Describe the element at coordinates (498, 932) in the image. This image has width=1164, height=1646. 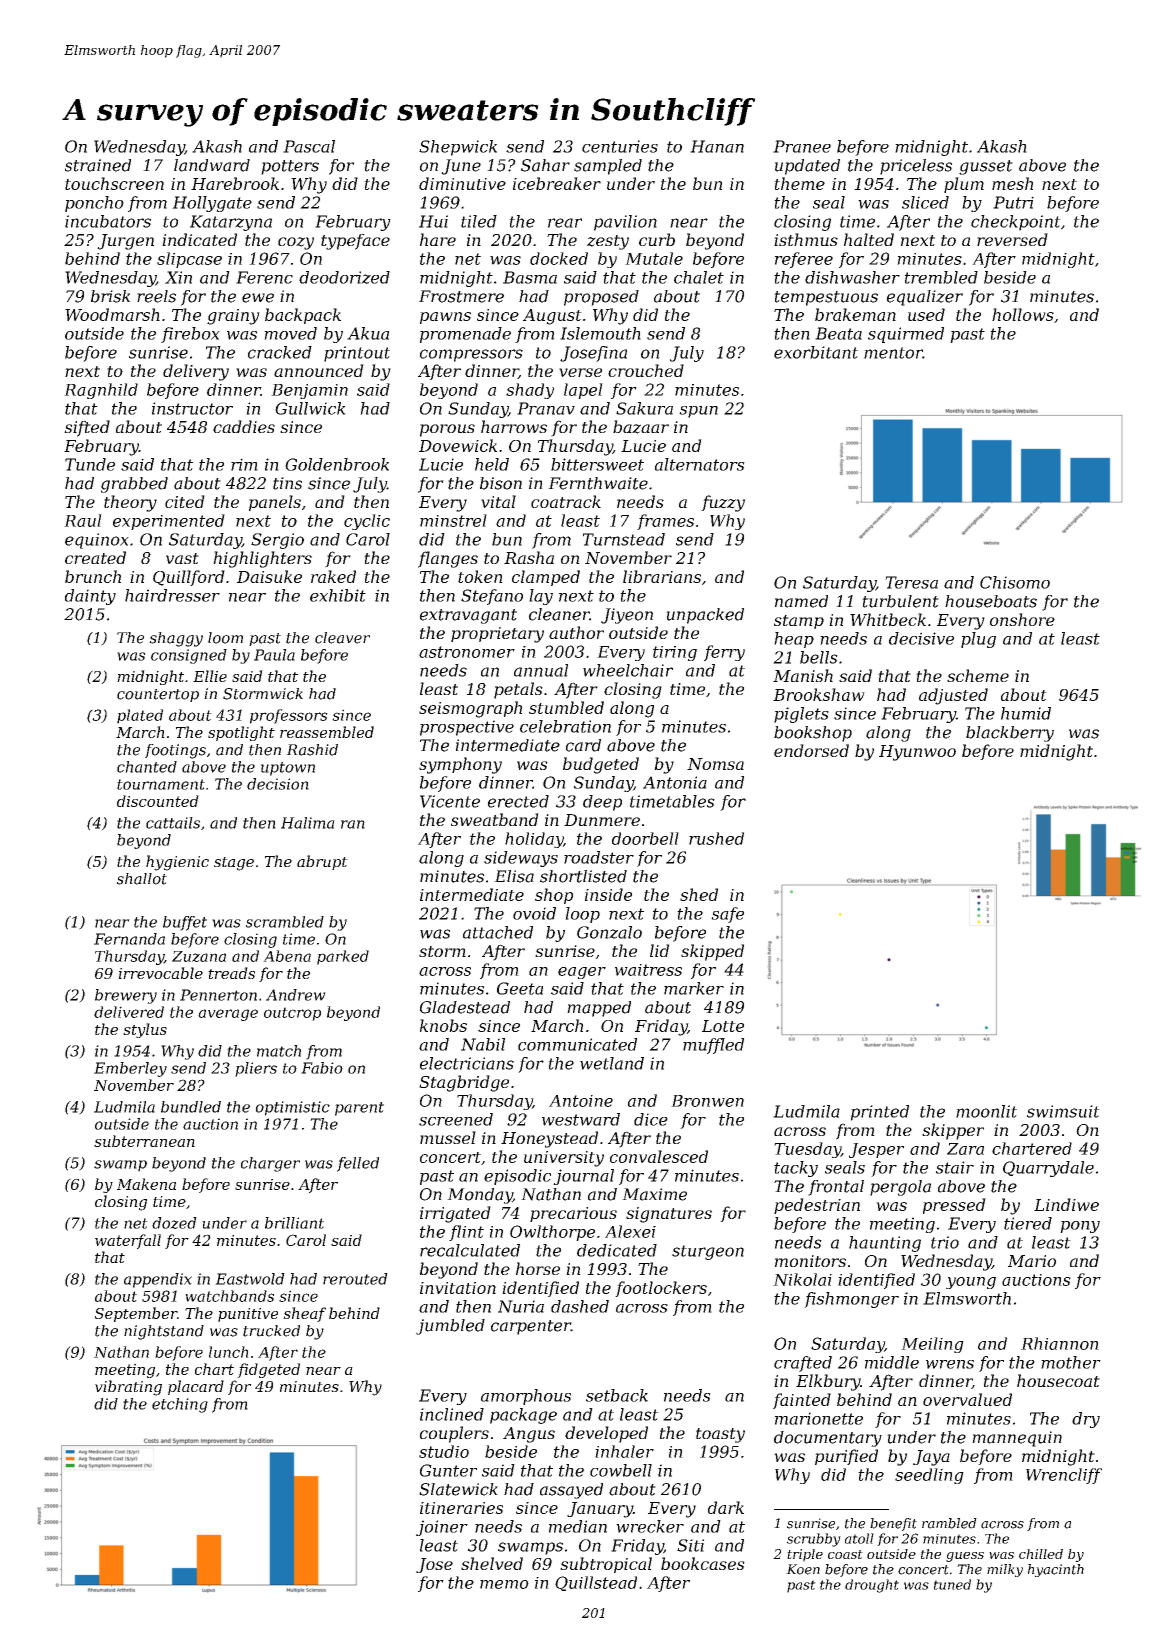
I see `attached` at that location.
